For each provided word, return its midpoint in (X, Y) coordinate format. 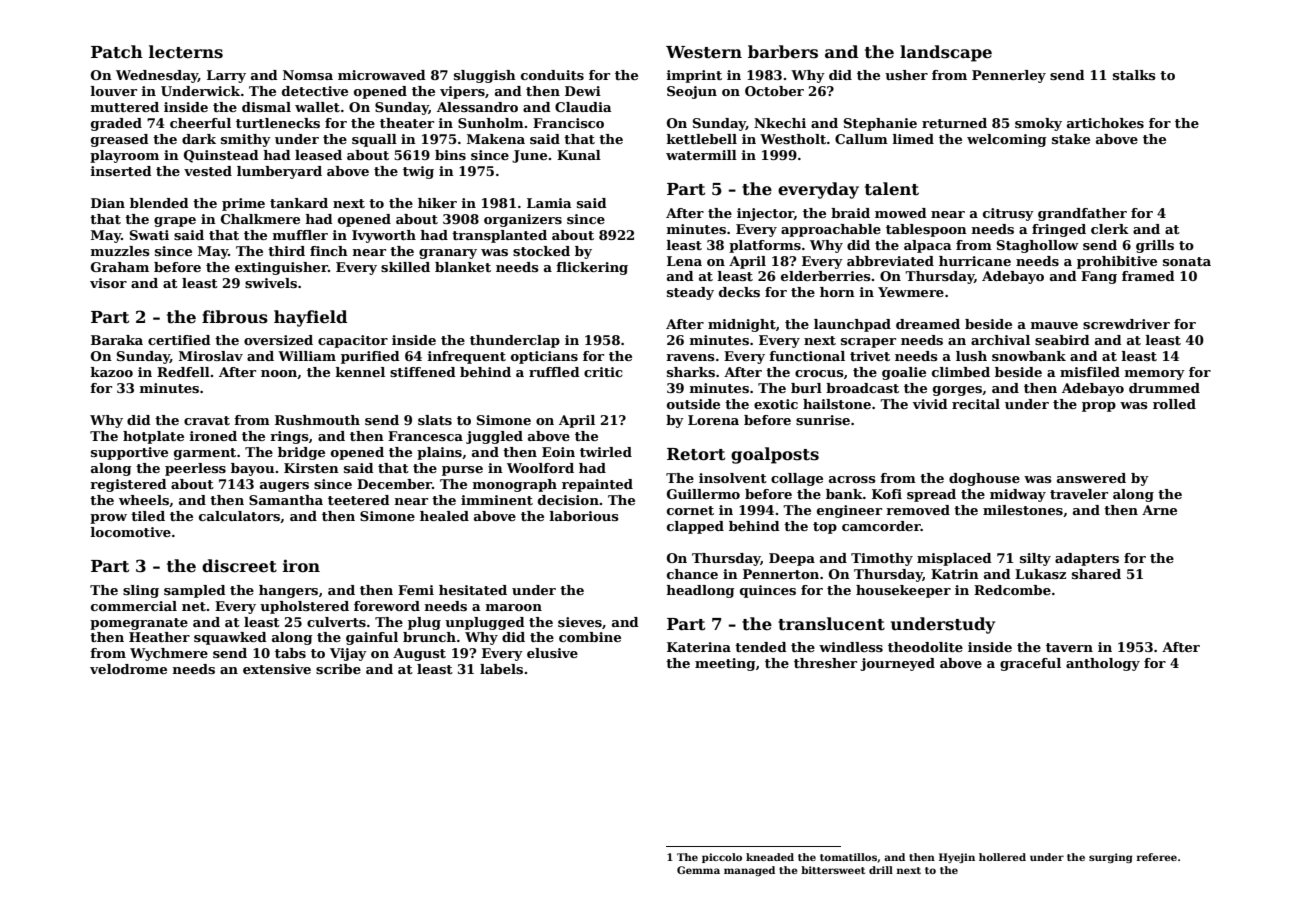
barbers (783, 52)
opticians (544, 357)
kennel (360, 372)
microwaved (382, 75)
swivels (271, 283)
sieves (580, 622)
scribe (338, 669)
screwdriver (1126, 324)
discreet (239, 566)
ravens (690, 357)
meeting (725, 664)
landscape (946, 53)
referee (1157, 857)
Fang (1099, 277)
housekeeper (903, 591)
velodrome (128, 669)
